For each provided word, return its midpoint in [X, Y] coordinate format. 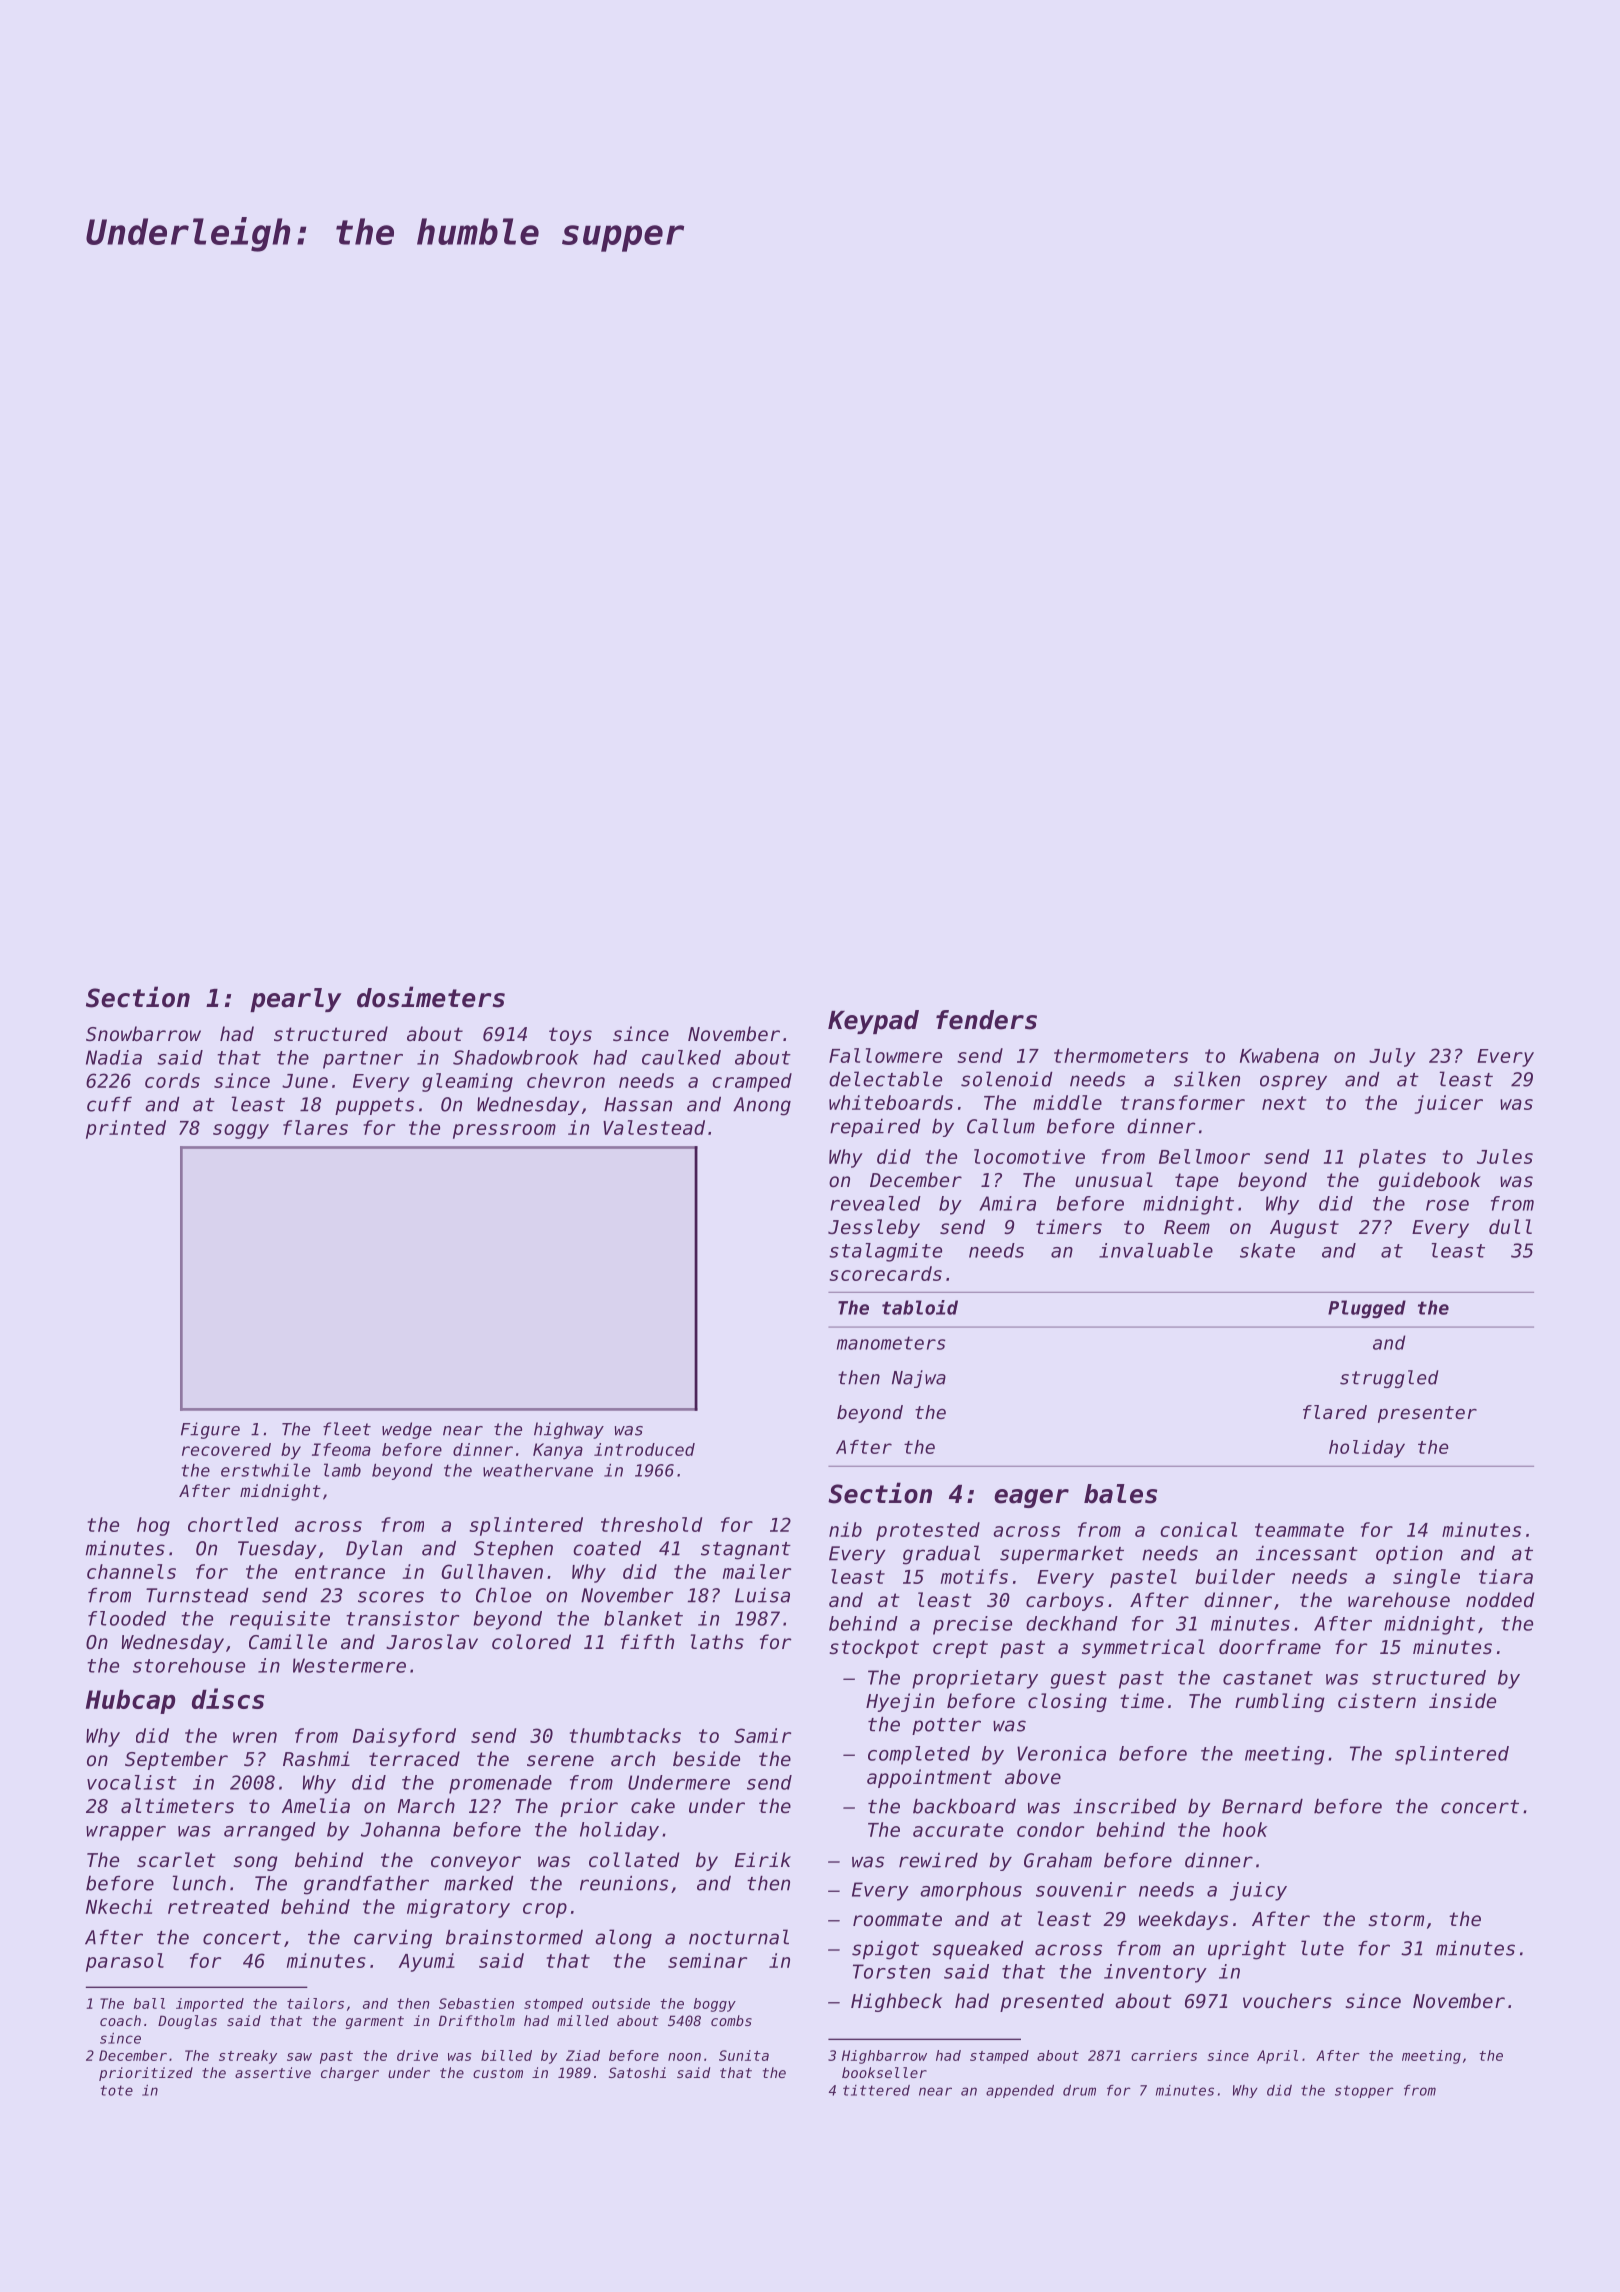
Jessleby [874, 1228]
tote [116, 2090]
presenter [1427, 1414]
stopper [1364, 2091]
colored [531, 1641]
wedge [407, 1430]
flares [315, 1127]
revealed [875, 1203]
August [1304, 1229]
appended [1020, 2091]
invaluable [1156, 1250]
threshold [651, 1524]
